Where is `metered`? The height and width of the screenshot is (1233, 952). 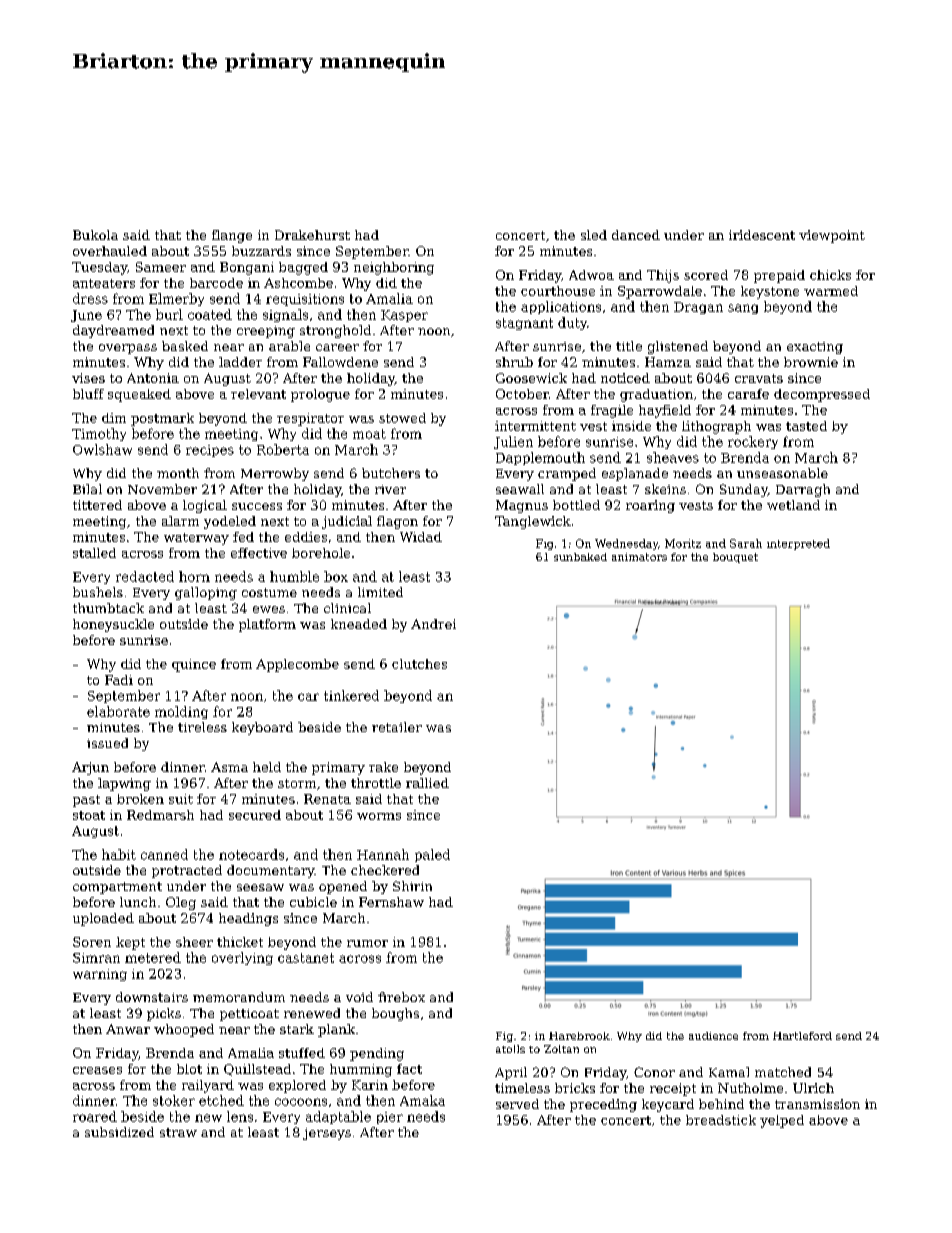 metered is located at coordinates (153, 957).
